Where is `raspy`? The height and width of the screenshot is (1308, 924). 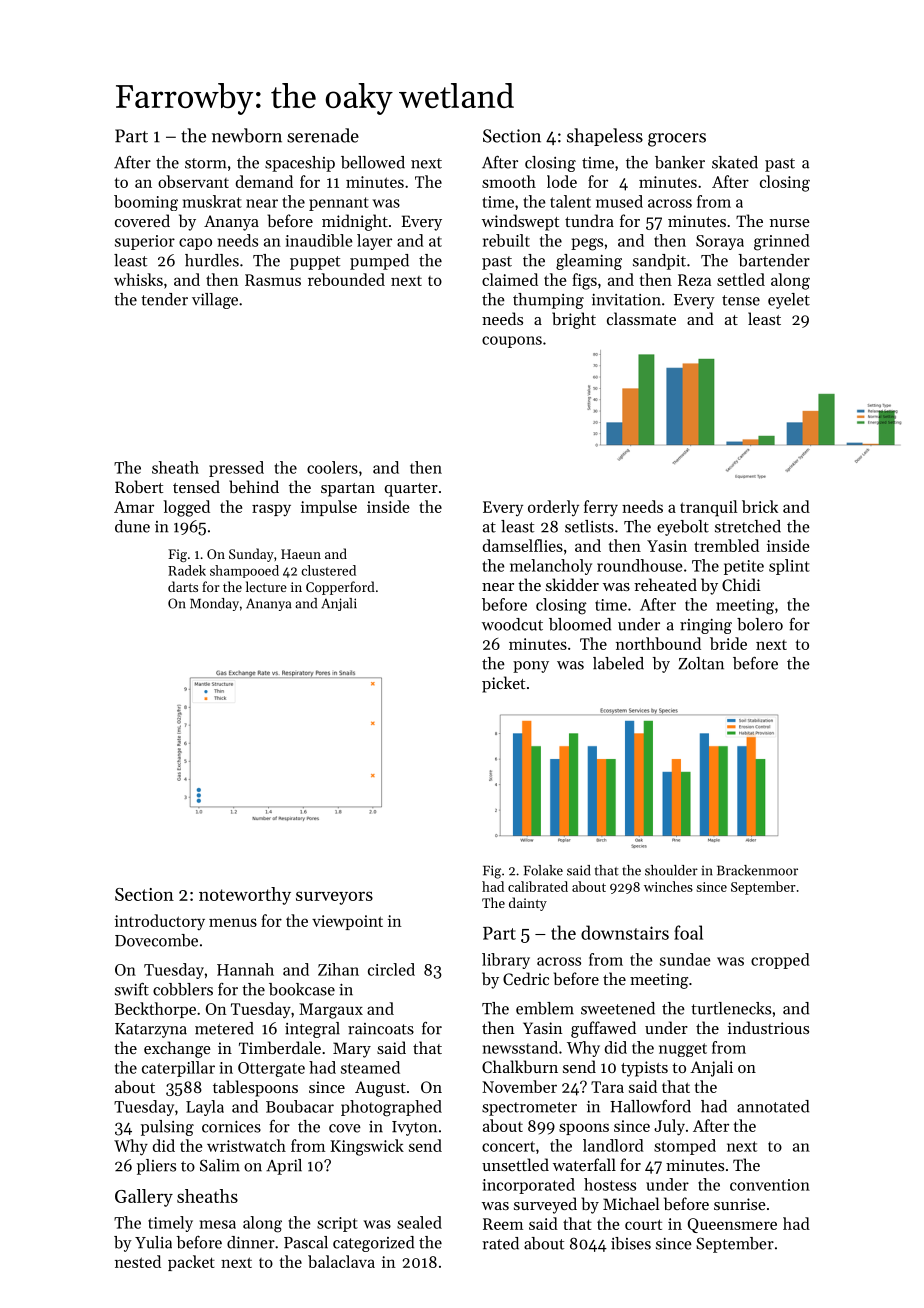
raspy is located at coordinates (271, 510).
